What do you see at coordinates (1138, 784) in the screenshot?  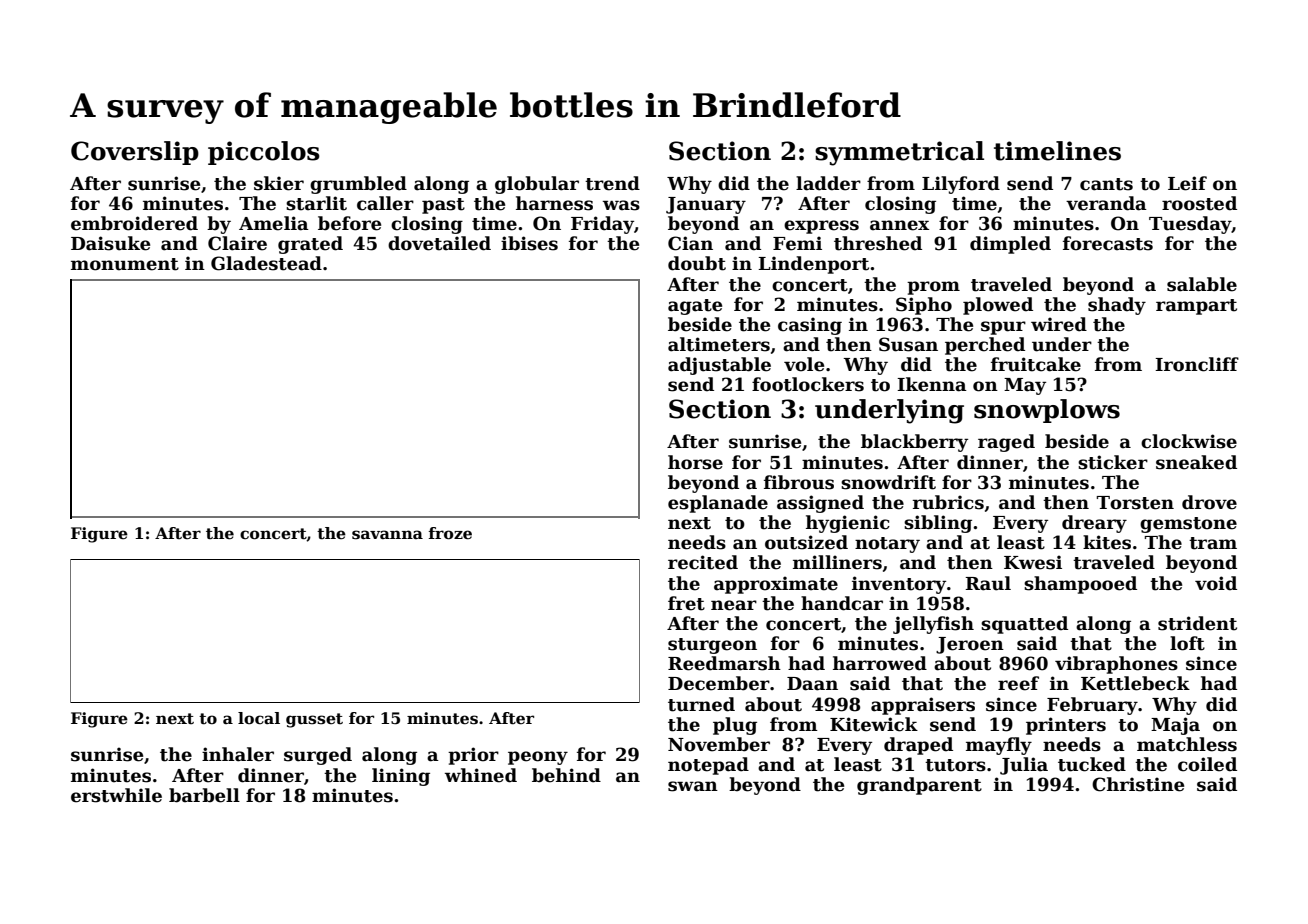 I see `Christine` at bounding box center [1138, 784].
